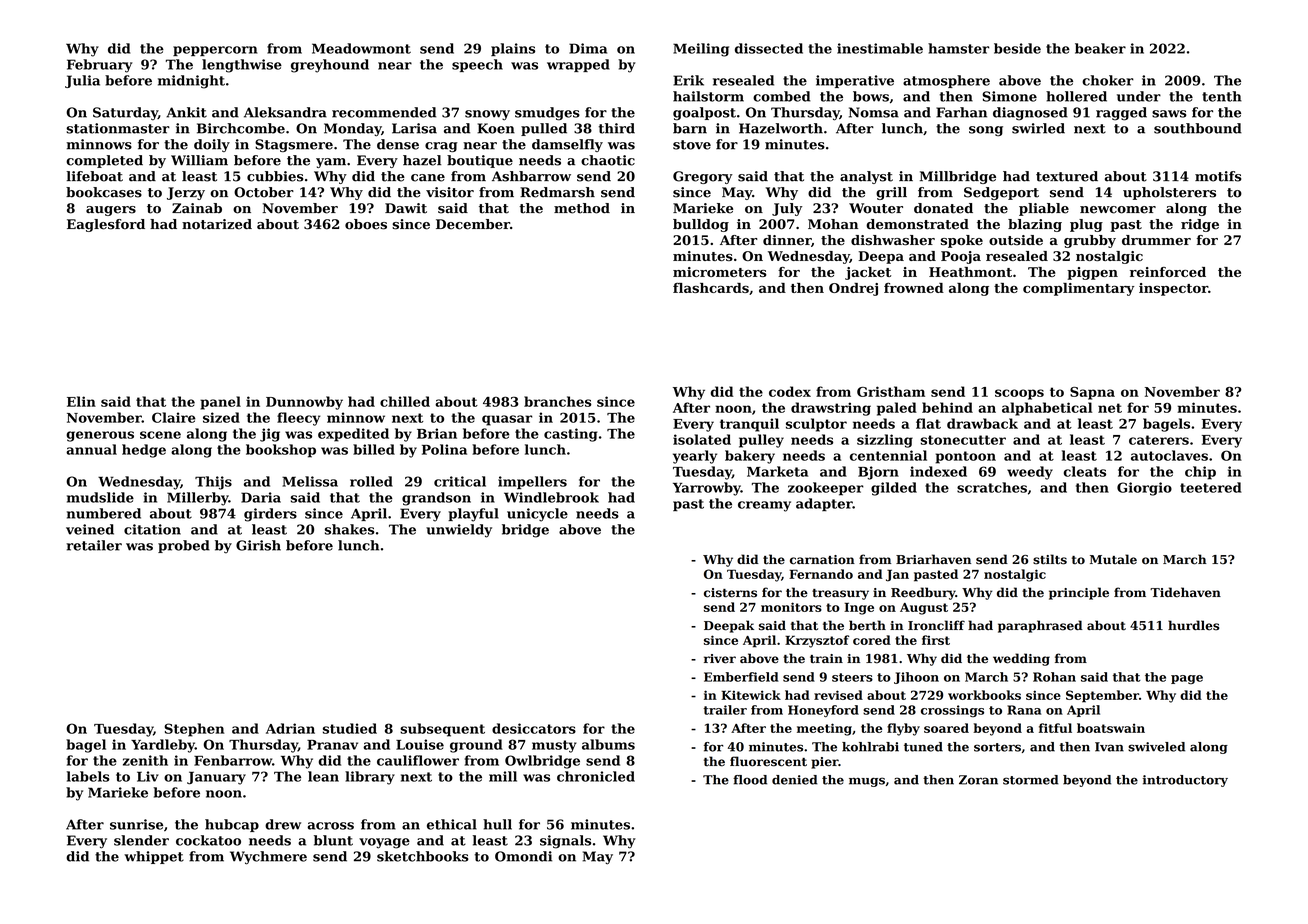 This document has height=924, width=1308. What do you see at coordinates (565, 842) in the document?
I see `signals` at bounding box center [565, 842].
